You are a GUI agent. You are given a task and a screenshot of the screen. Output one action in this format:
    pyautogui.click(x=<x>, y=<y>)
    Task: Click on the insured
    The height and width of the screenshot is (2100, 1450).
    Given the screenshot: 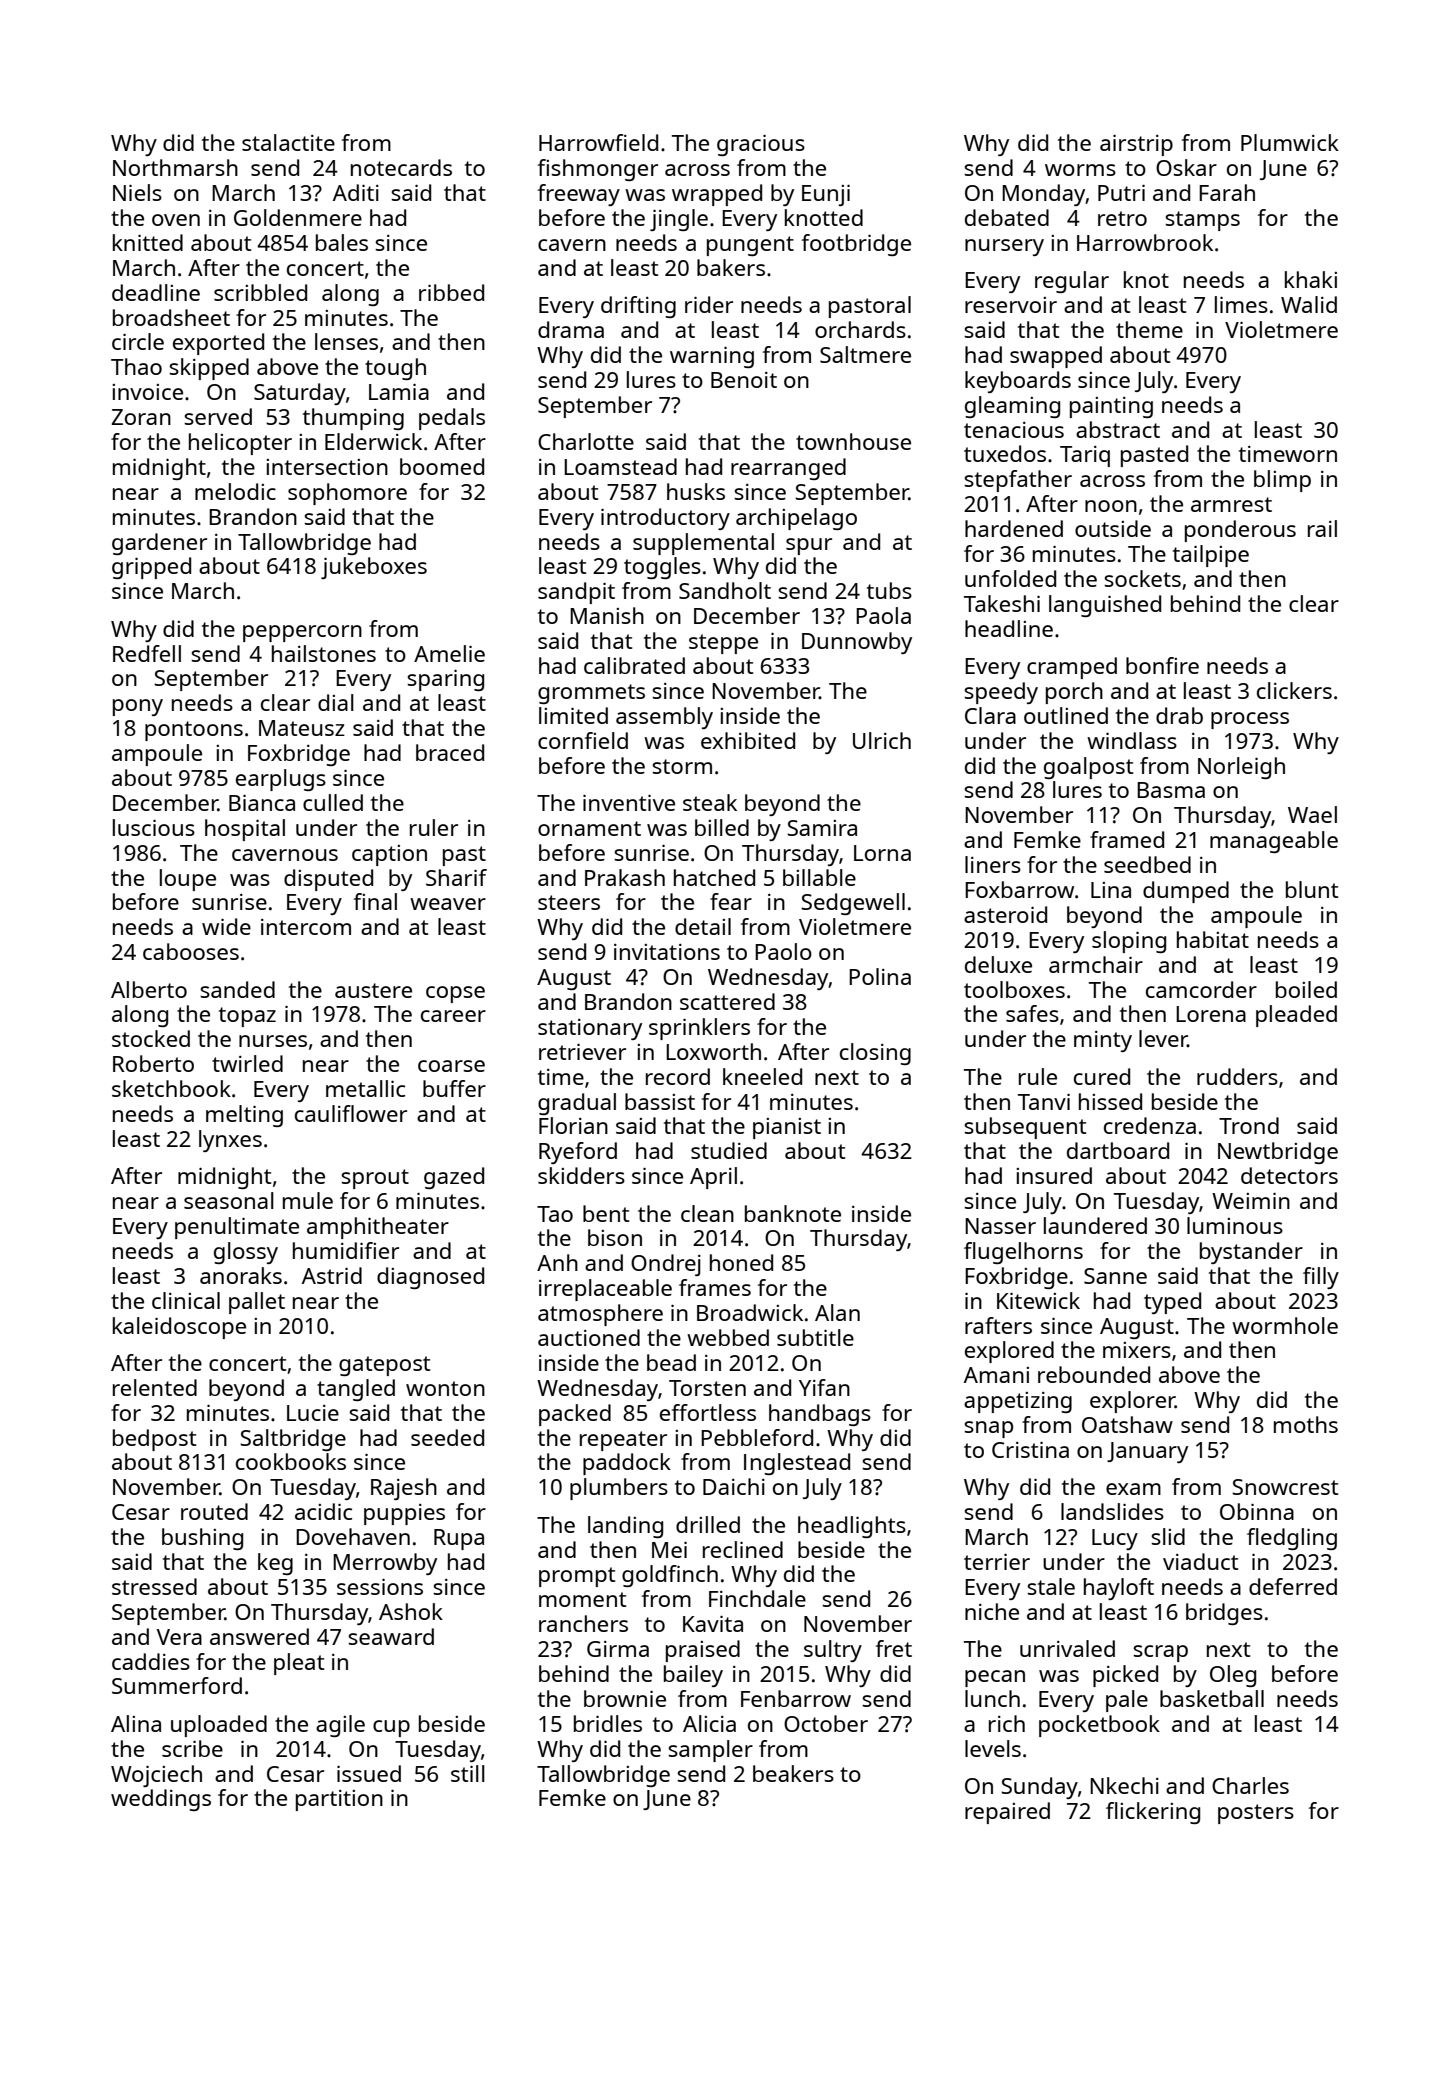 What is the action you would take?
    pyautogui.click(x=1054, y=1175)
